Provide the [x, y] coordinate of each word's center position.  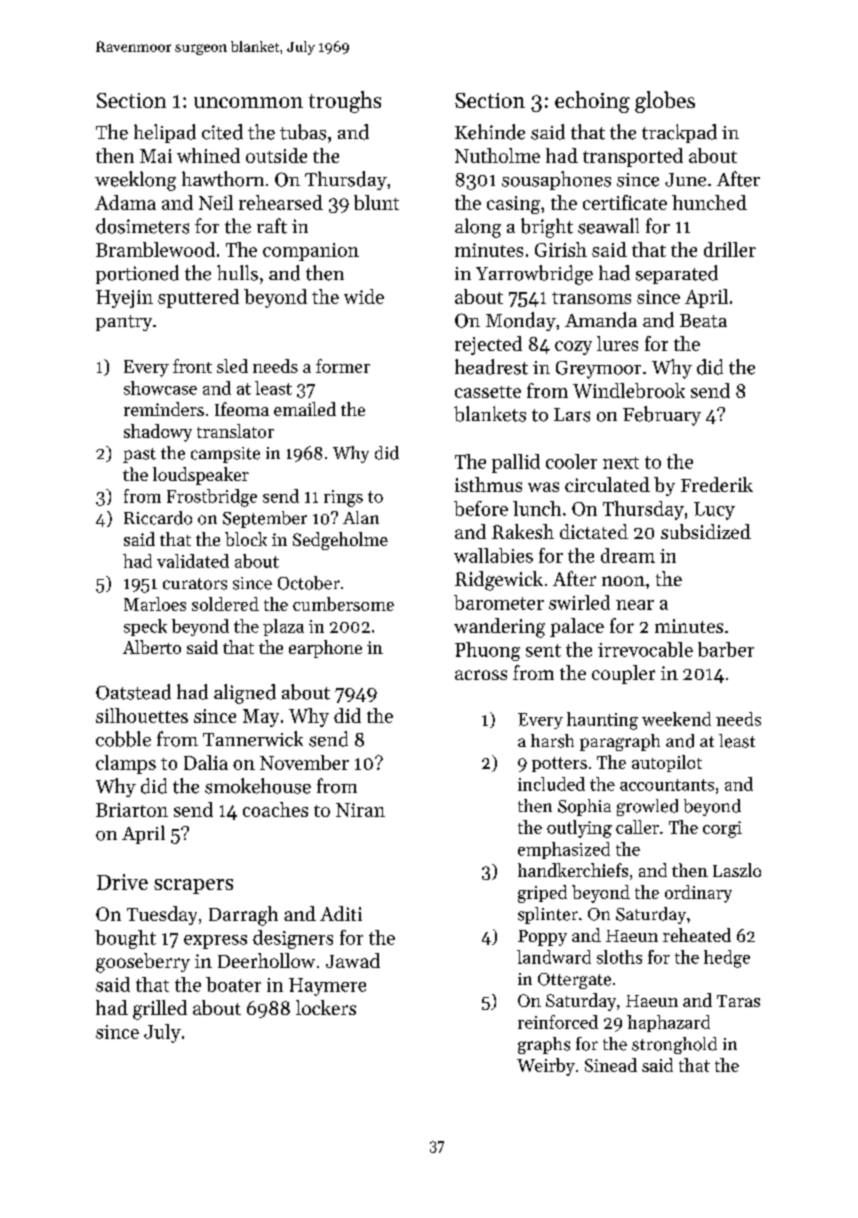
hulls [237, 273]
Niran [360, 810]
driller [730, 249]
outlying [579, 829]
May [261, 718]
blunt [376, 202]
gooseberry [143, 963]
